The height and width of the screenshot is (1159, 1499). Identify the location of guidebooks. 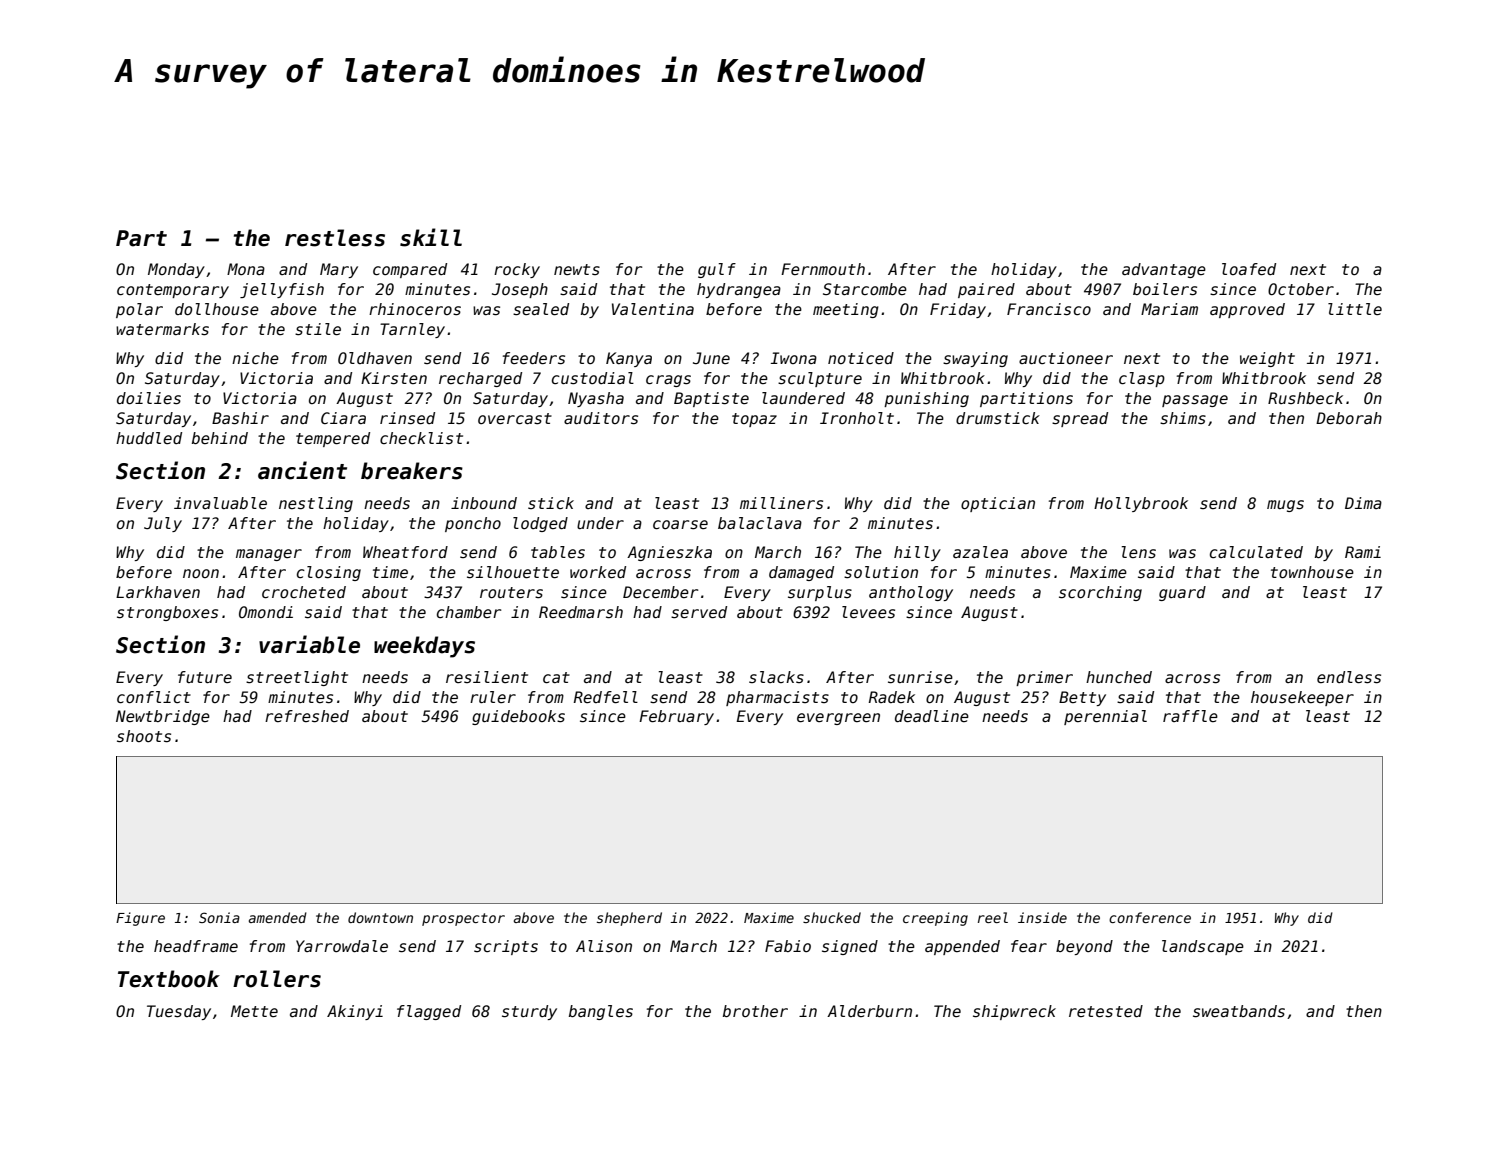
(518, 717).
